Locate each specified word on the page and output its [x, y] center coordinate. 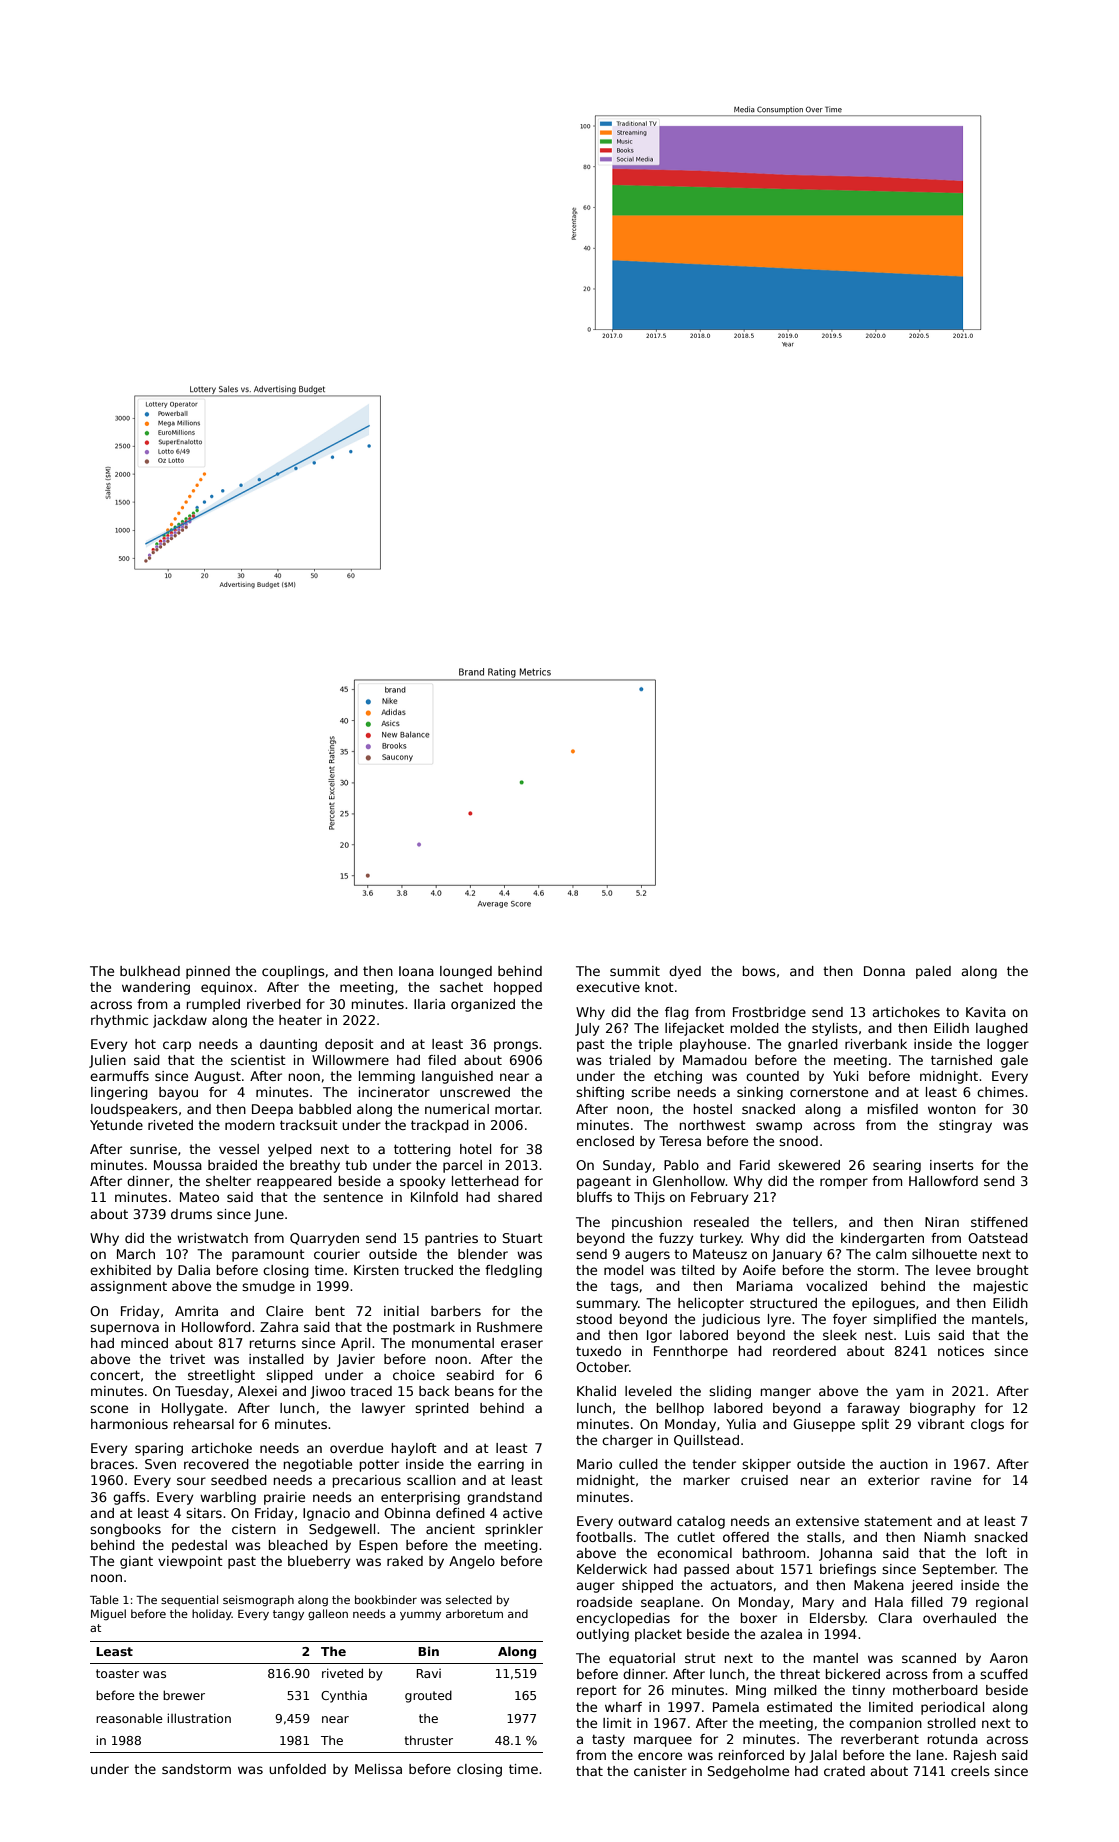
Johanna [845, 1554]
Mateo [199, 1197]
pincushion [647, 1223]
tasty [608, 1740]
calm [891, 1254]
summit [635, 971]
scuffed [1004, 1674]
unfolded [297, 1769]
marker [707, 1480]
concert [115, 1375]
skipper [766, 1465]
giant [136, 1562]
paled [933, 972]
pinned [208, 972]
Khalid [596, 1391]
